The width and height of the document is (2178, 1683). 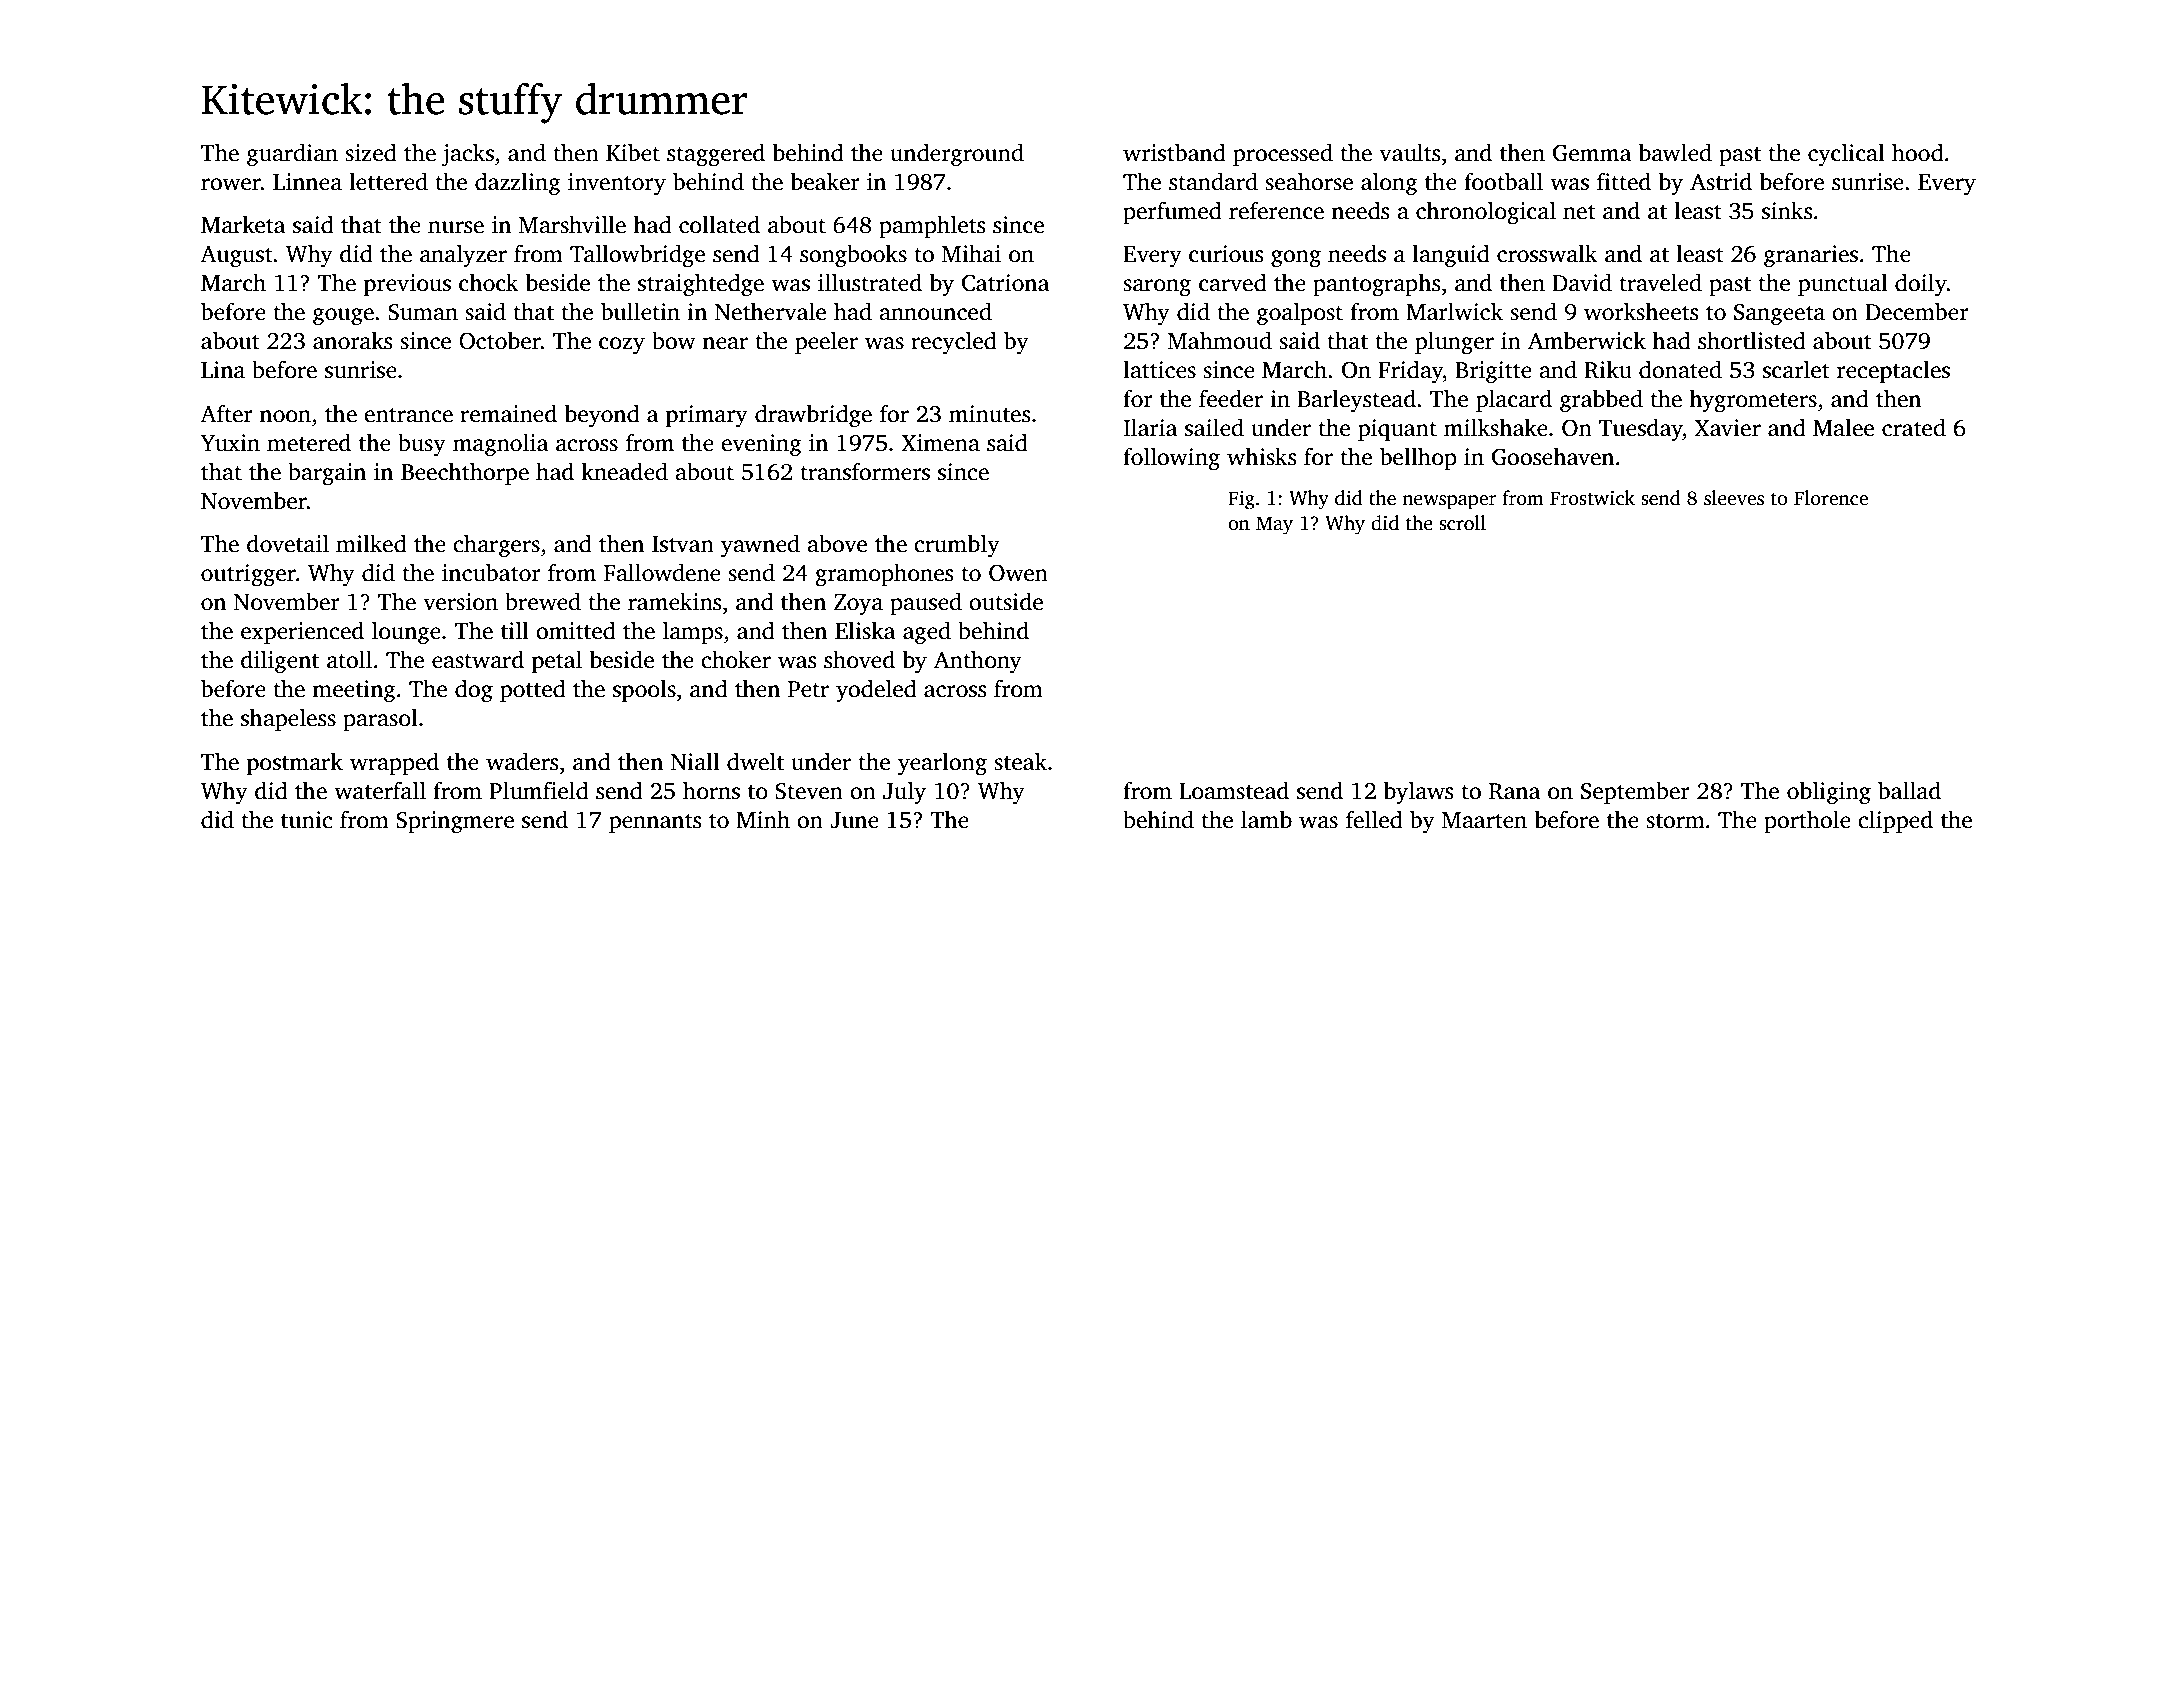 What do you see at coordinates (1909, 790) in the document?
I see `ballad` at bounding box center [1909, 790].
